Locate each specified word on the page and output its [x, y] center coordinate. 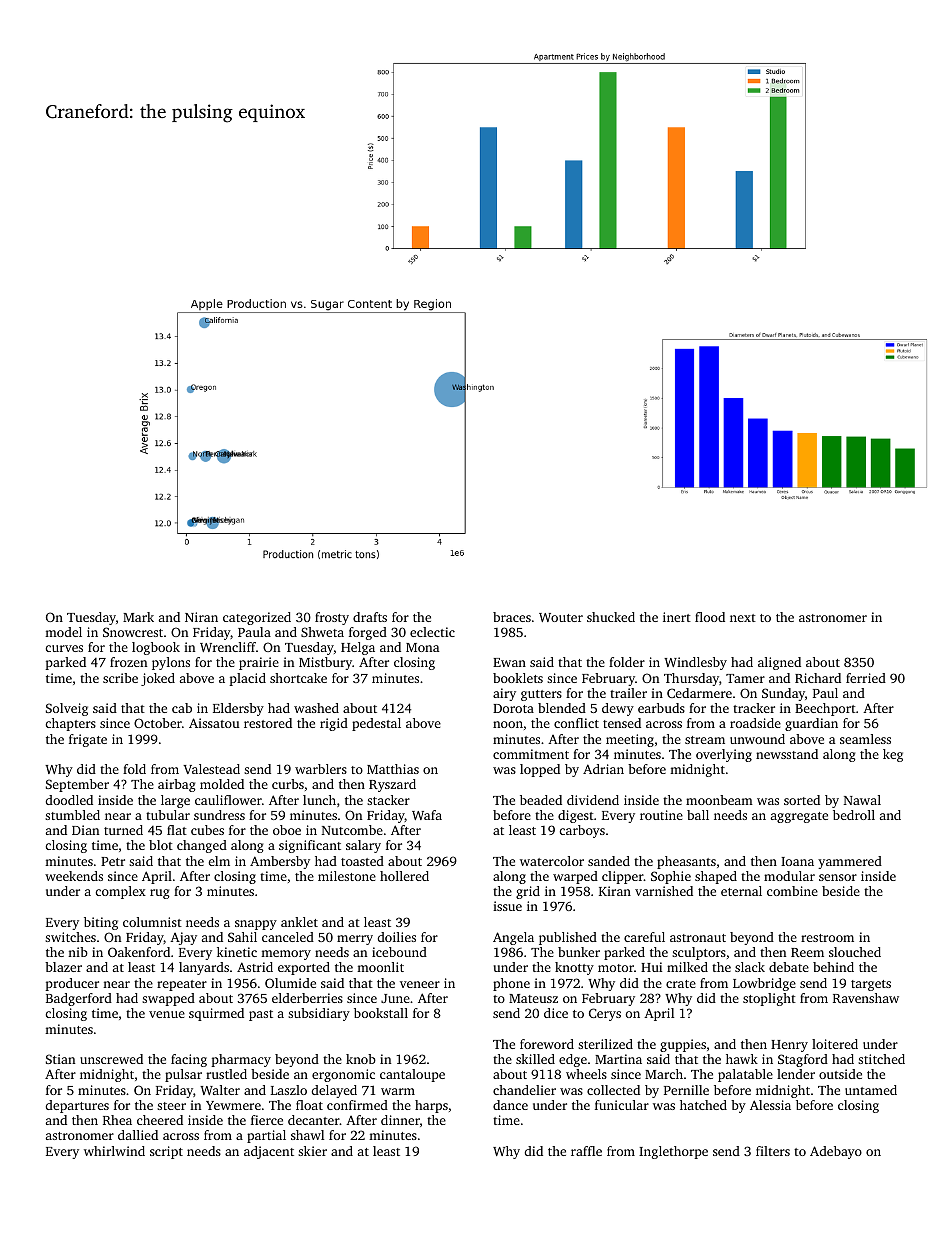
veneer [420, 984]
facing [189, 1060]
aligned [779, 663]
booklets [518, 678]
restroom [827, 938]
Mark [138, 617]
